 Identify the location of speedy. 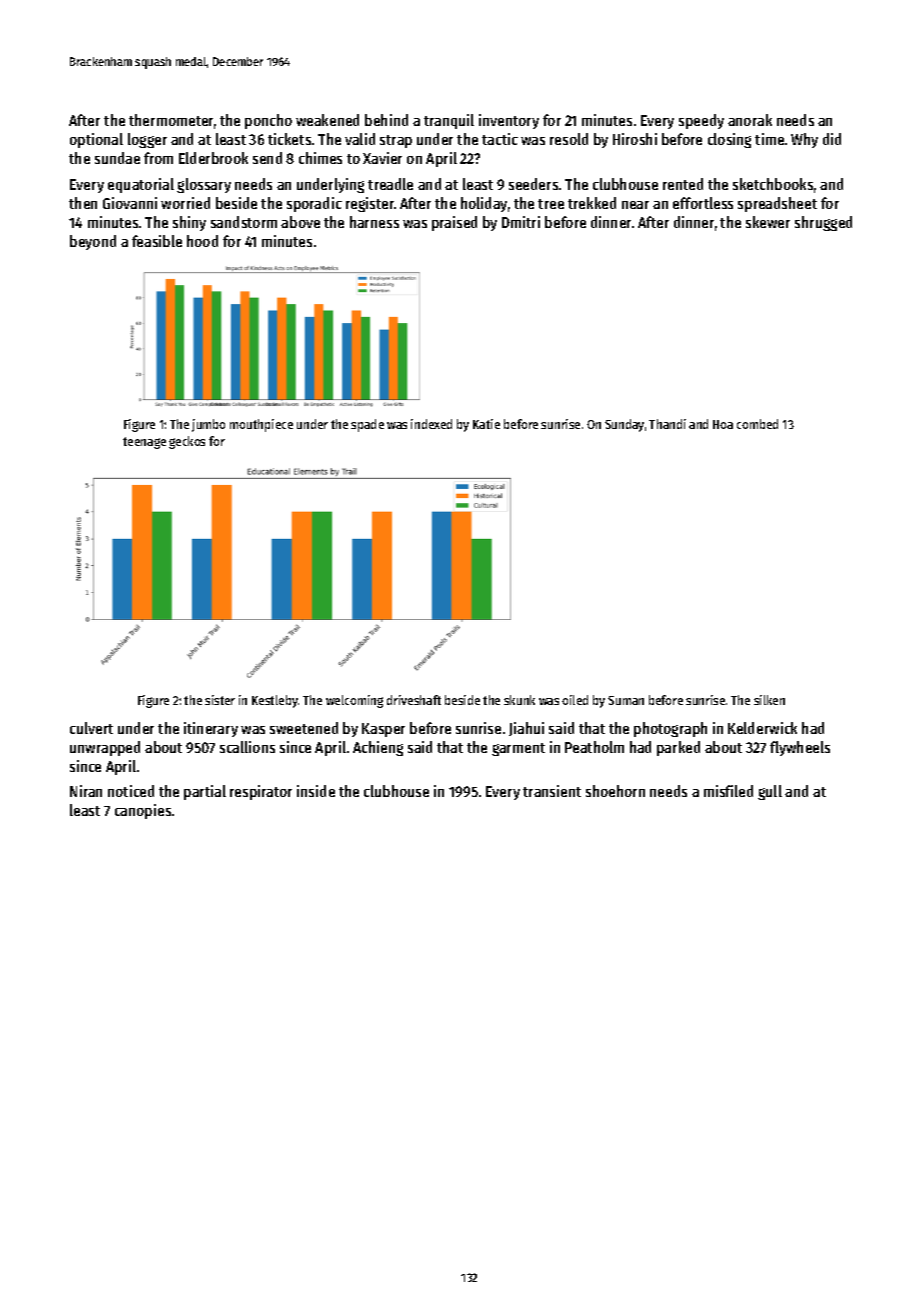
(701, 121).
